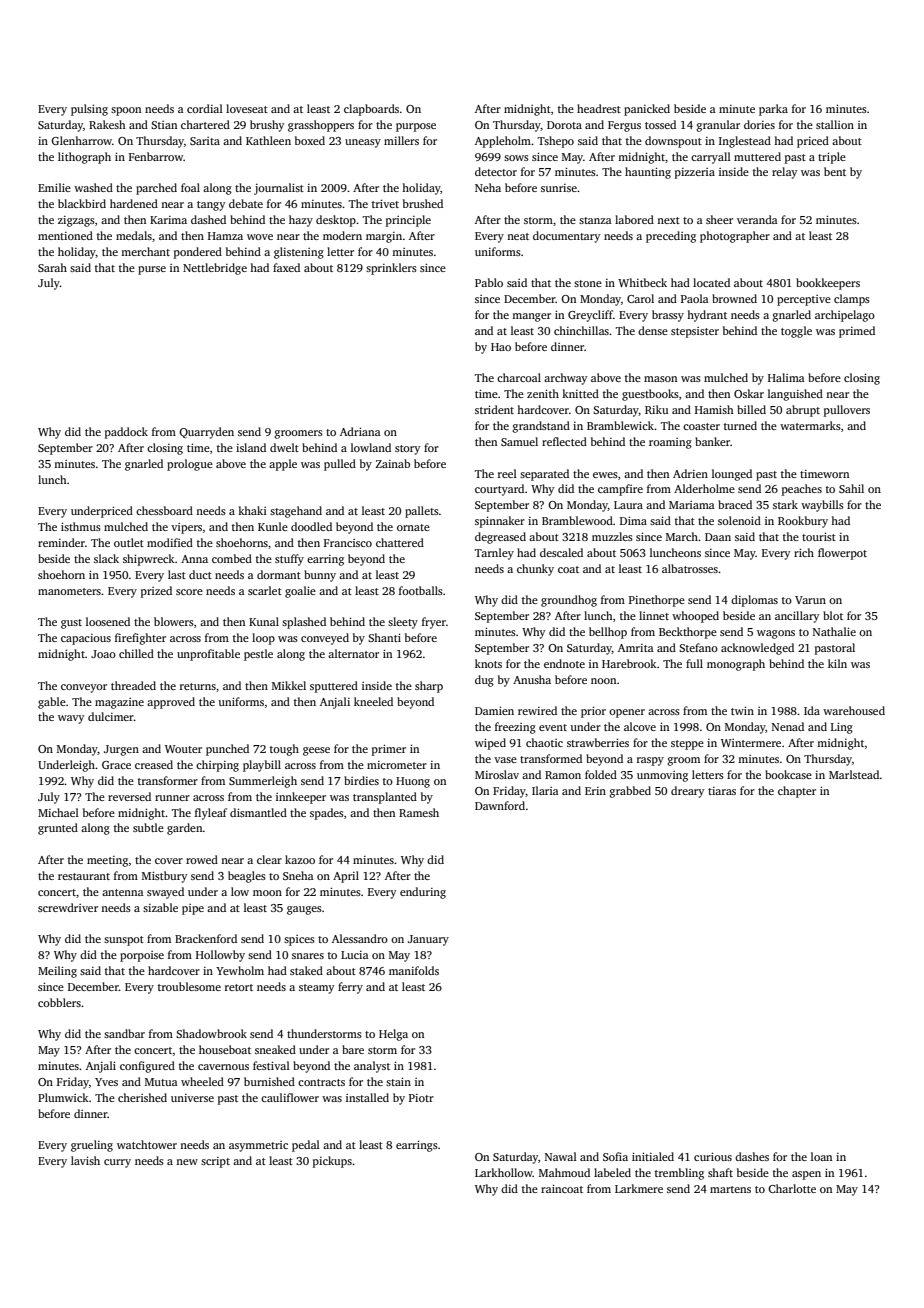  What do you see at coordinates (734, 298) in the screenshot?
I see `browned` at bounding box center [734, 298].
